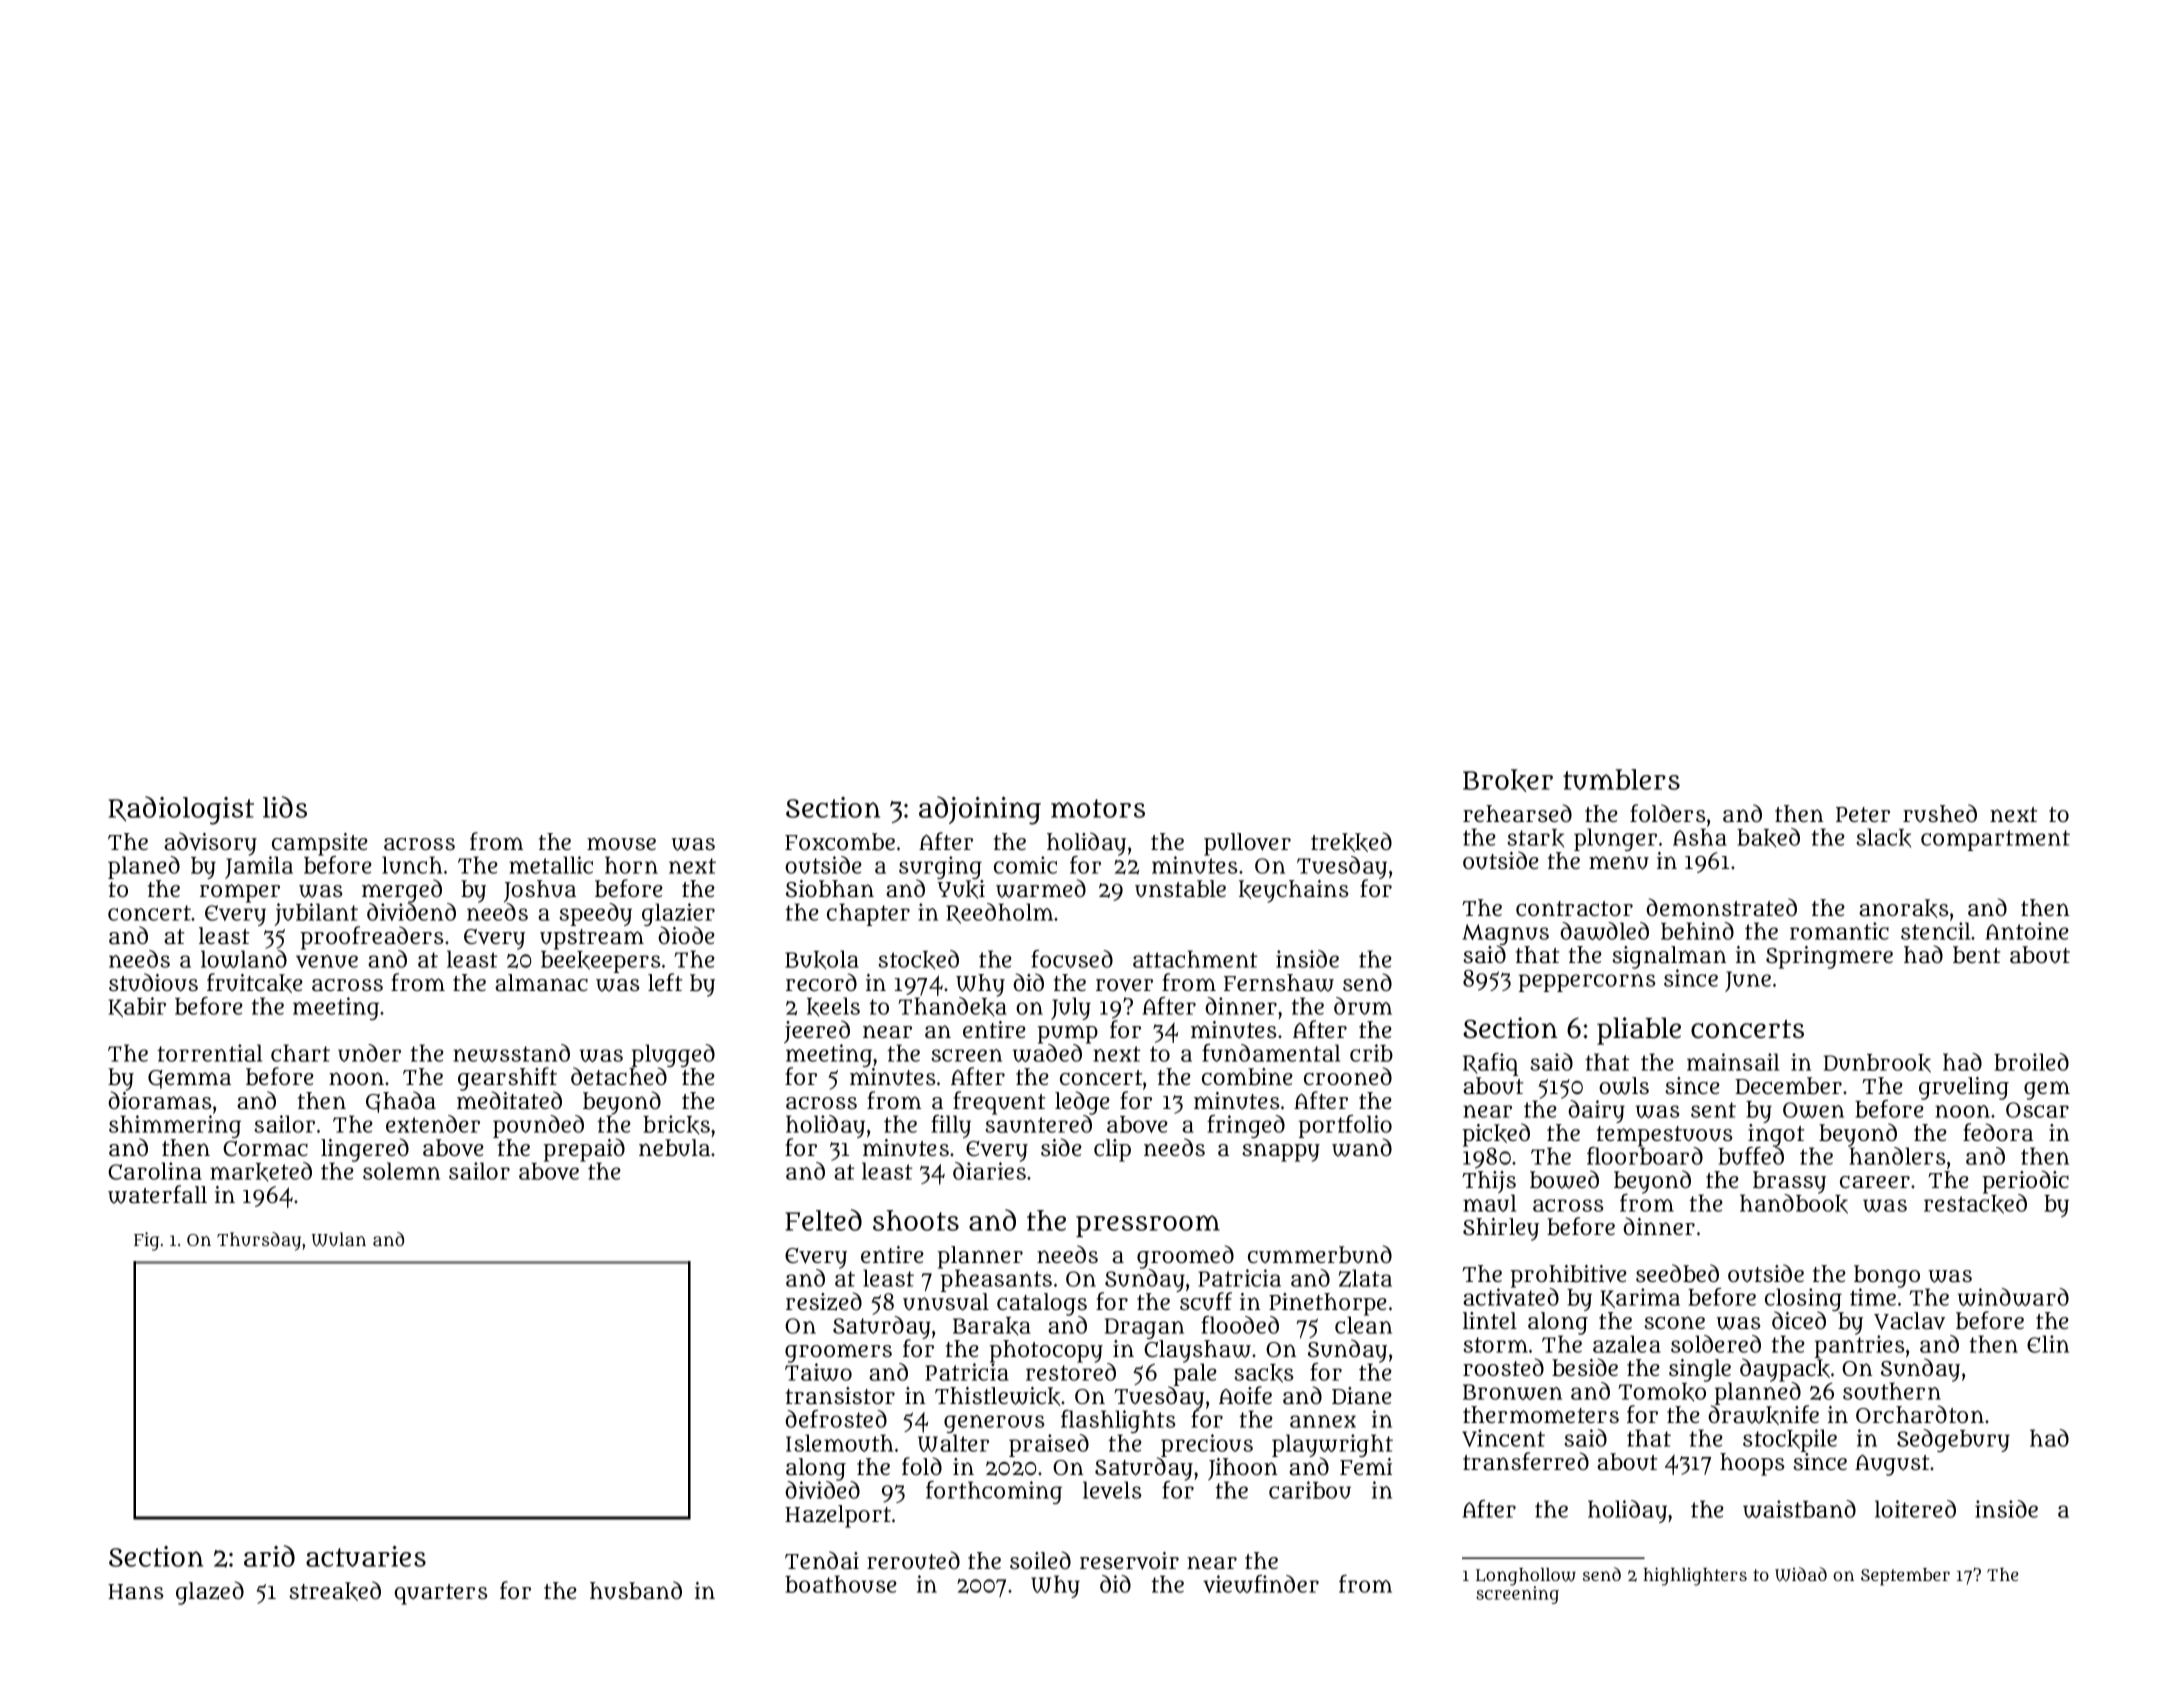 This screenshot has height=1683, width=2178. I want to click on solemn, so click(401, 1171).
